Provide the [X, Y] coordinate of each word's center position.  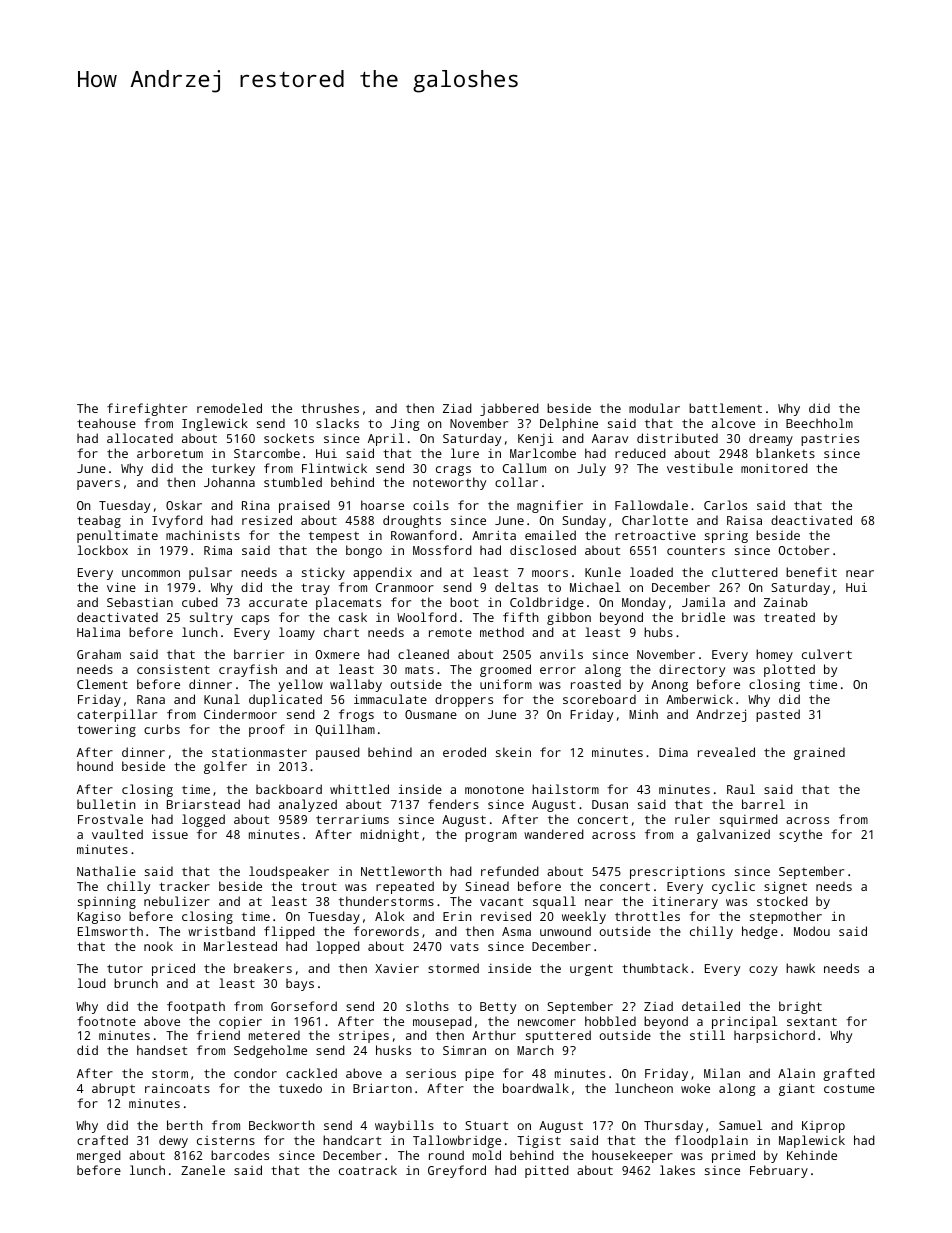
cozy [763, 971]
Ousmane [431, 714]
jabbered [509, 409]
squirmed [749, 820]
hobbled [610, 1021]
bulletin [106, 804]
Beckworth [282, 1125]
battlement [725, 408]
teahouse [106, 423]
